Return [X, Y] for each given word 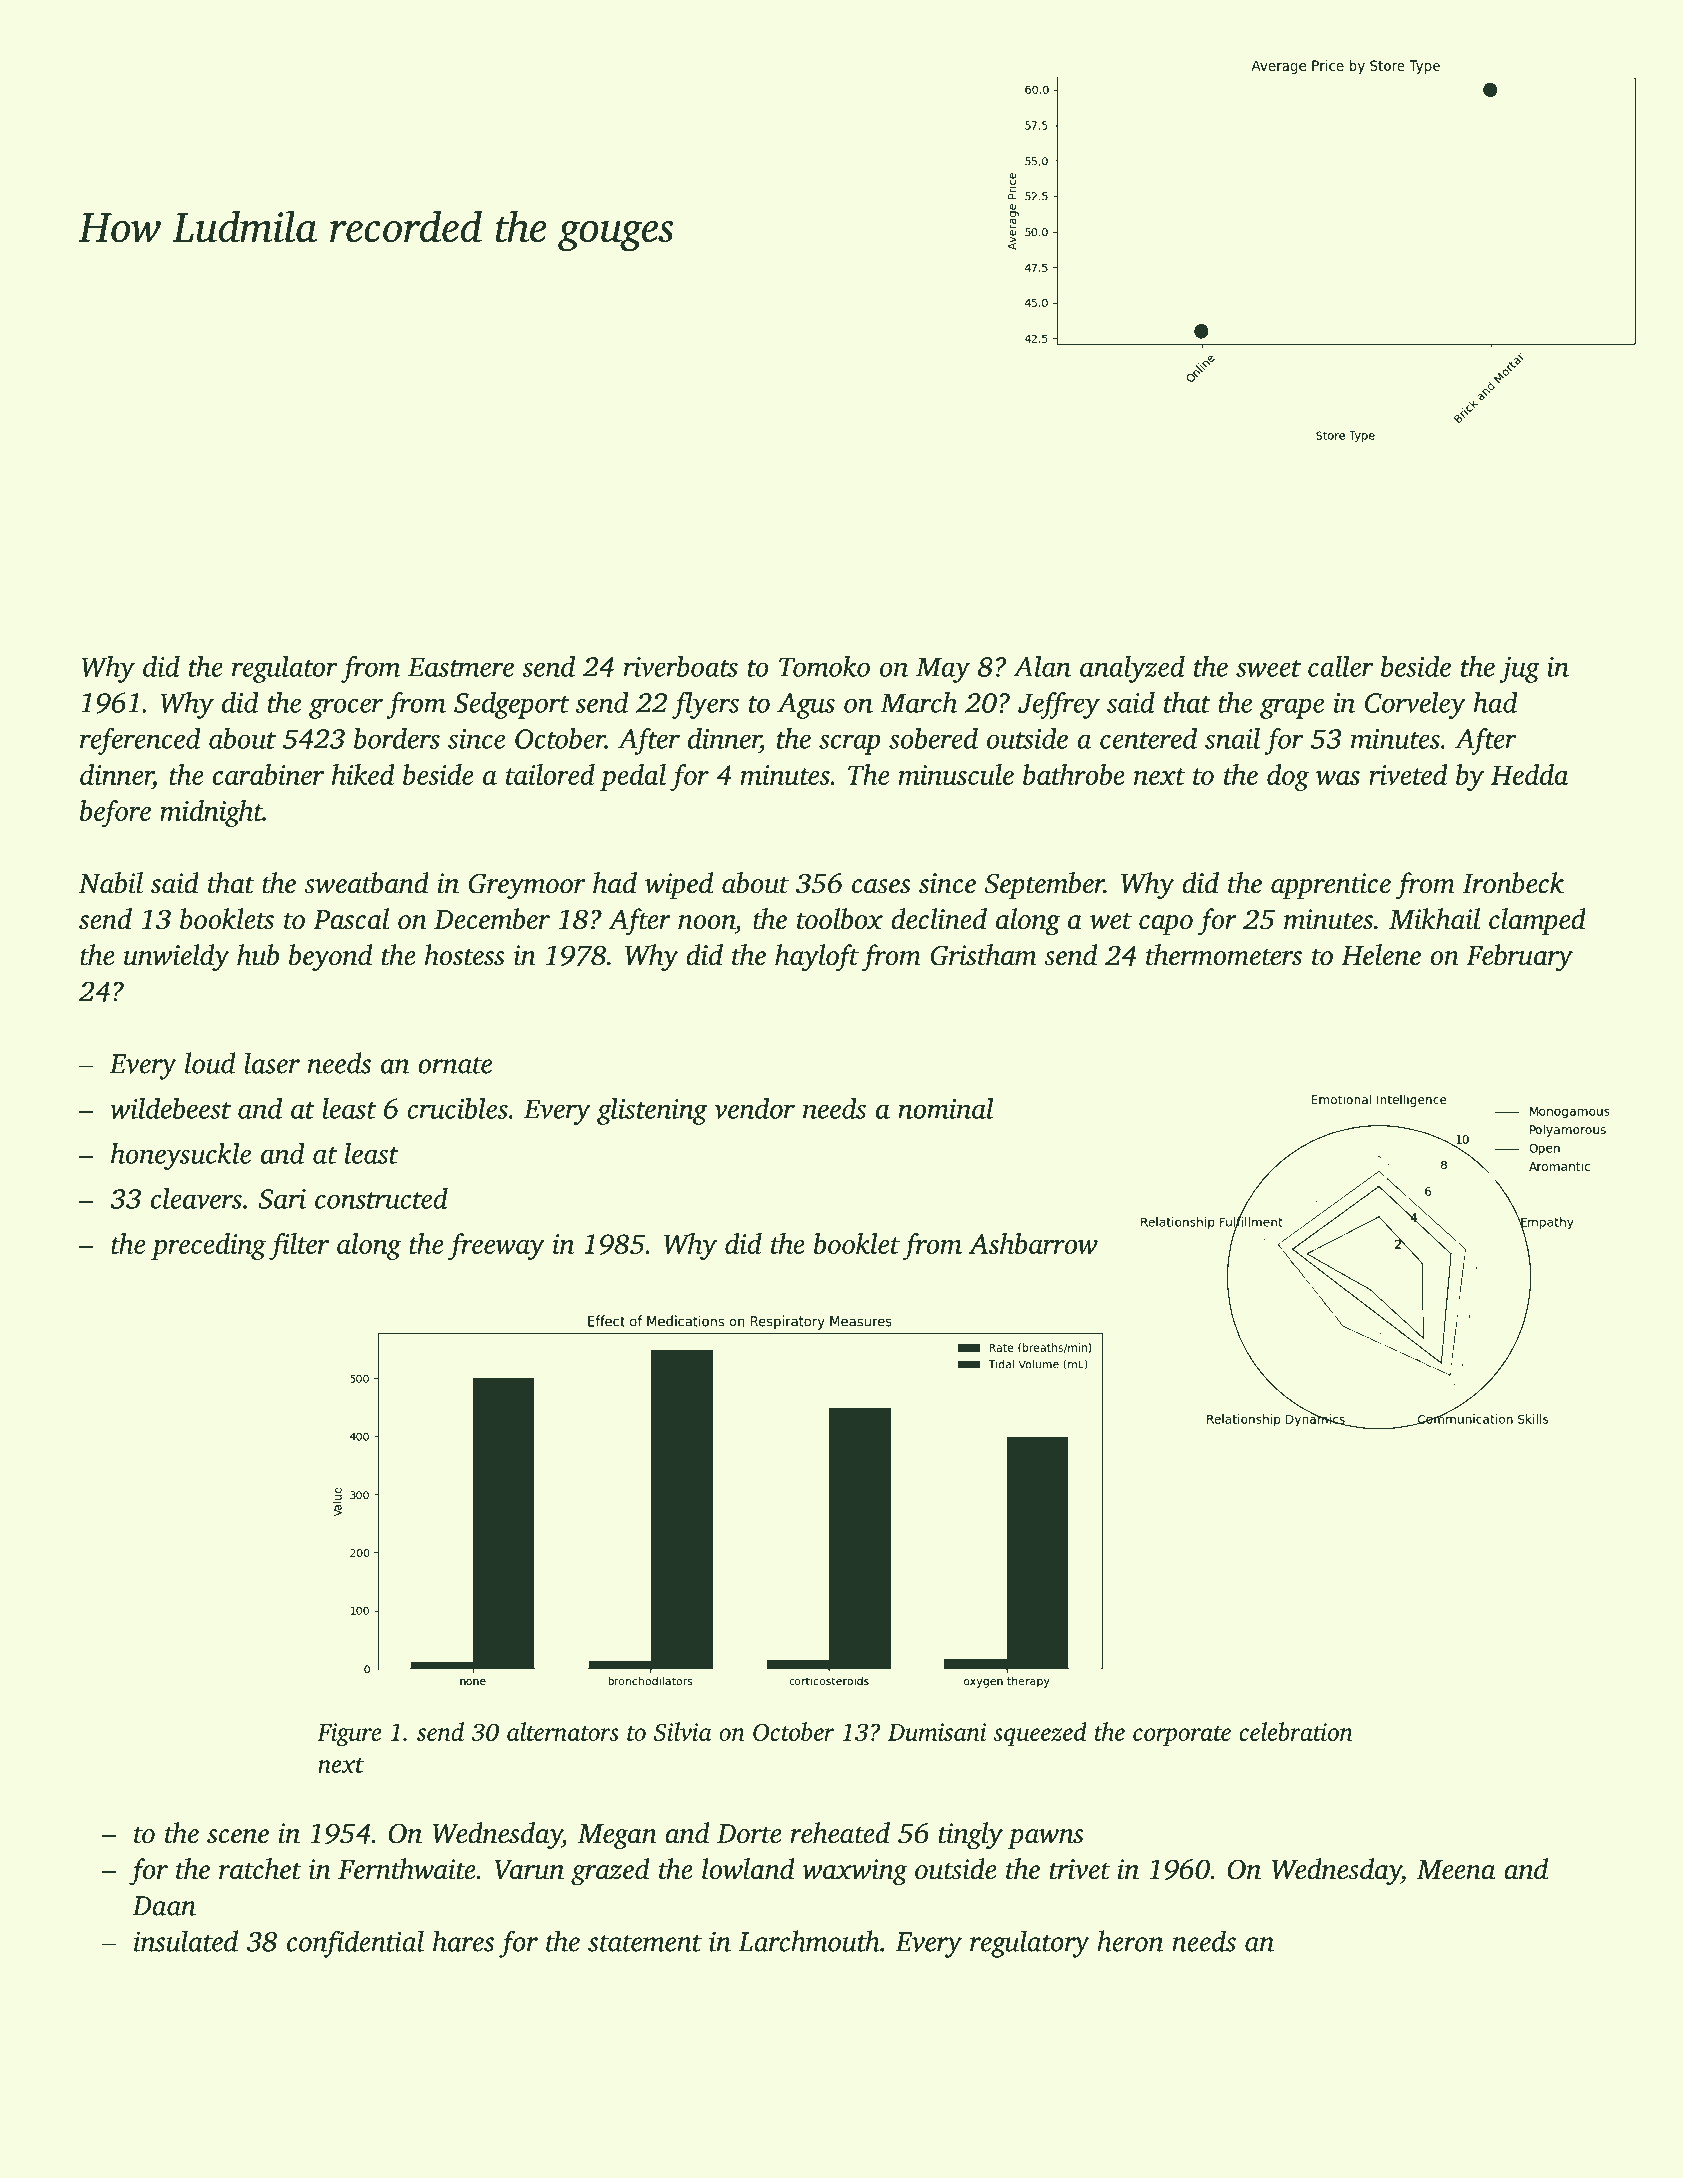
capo [1166, 925]
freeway [496, 1246]
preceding [208, 1246]
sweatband [366, 883]
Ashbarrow [1033, 1243]
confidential [355, 1944]
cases [881, 886]
